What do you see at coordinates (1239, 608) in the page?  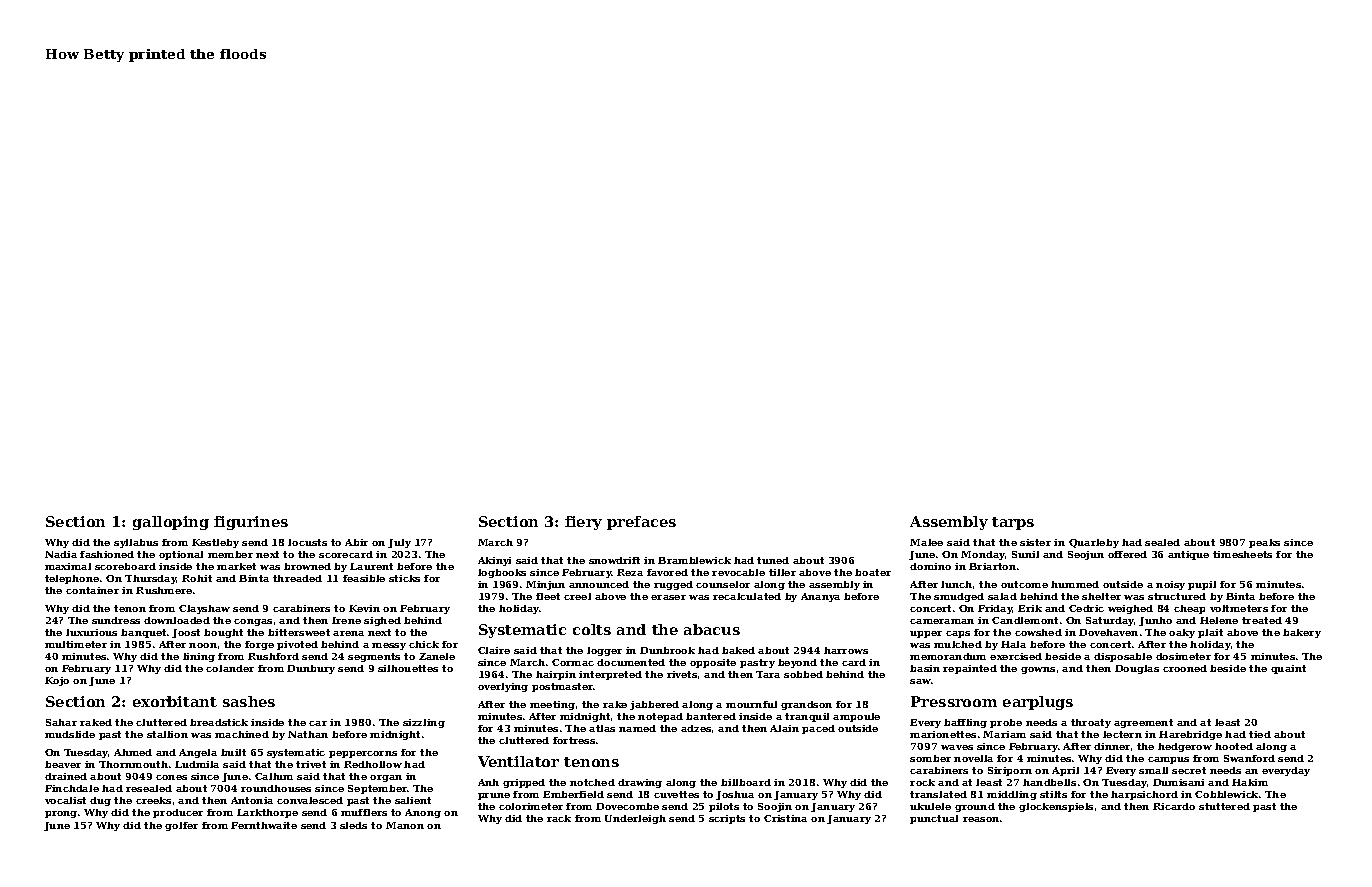 I see `voltmeters` at bounding box center [1239, 608].
